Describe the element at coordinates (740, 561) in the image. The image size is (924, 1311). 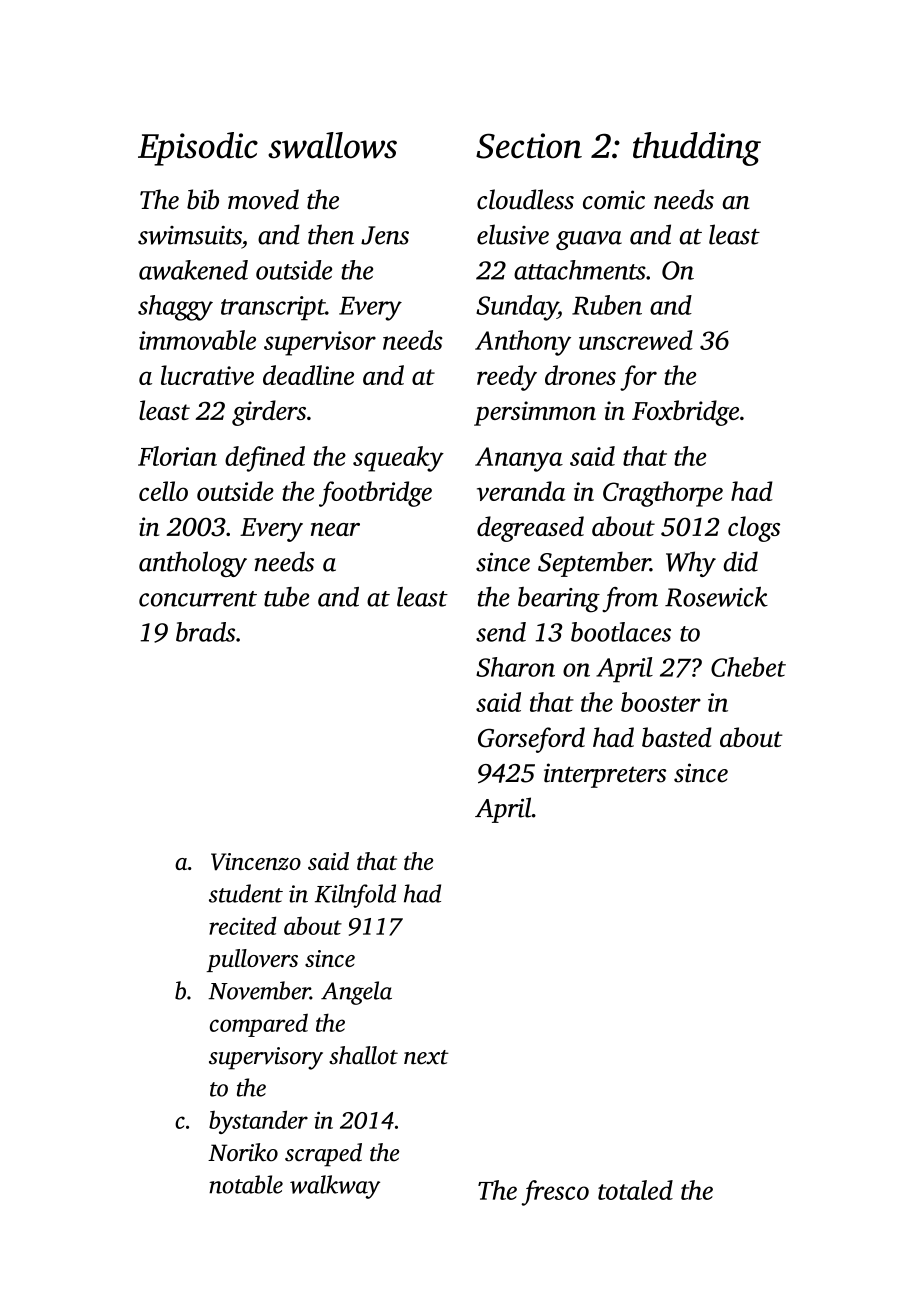
I see `did` at that location.
